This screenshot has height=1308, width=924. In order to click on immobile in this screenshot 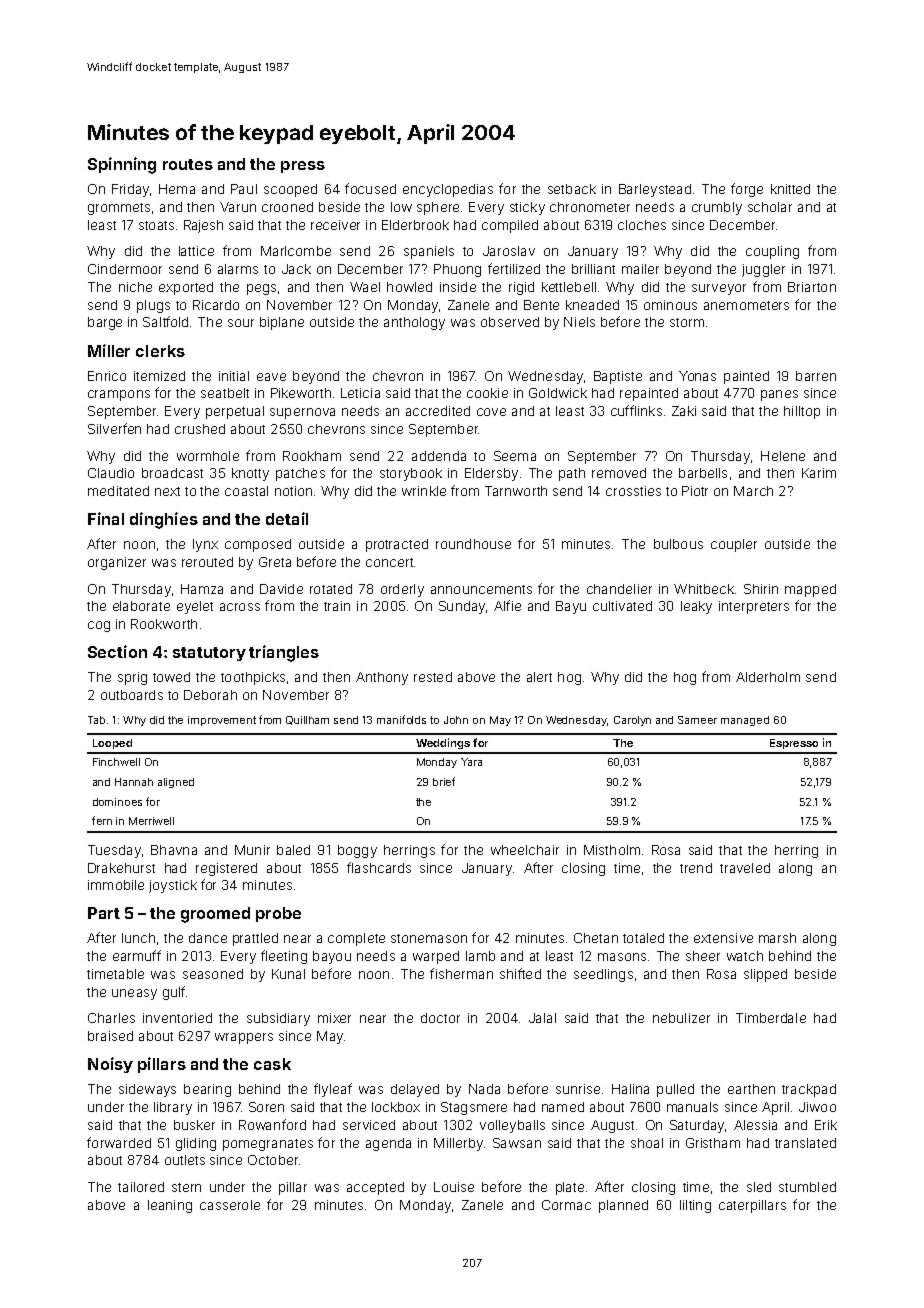, I will do `click(116, 885)`.
